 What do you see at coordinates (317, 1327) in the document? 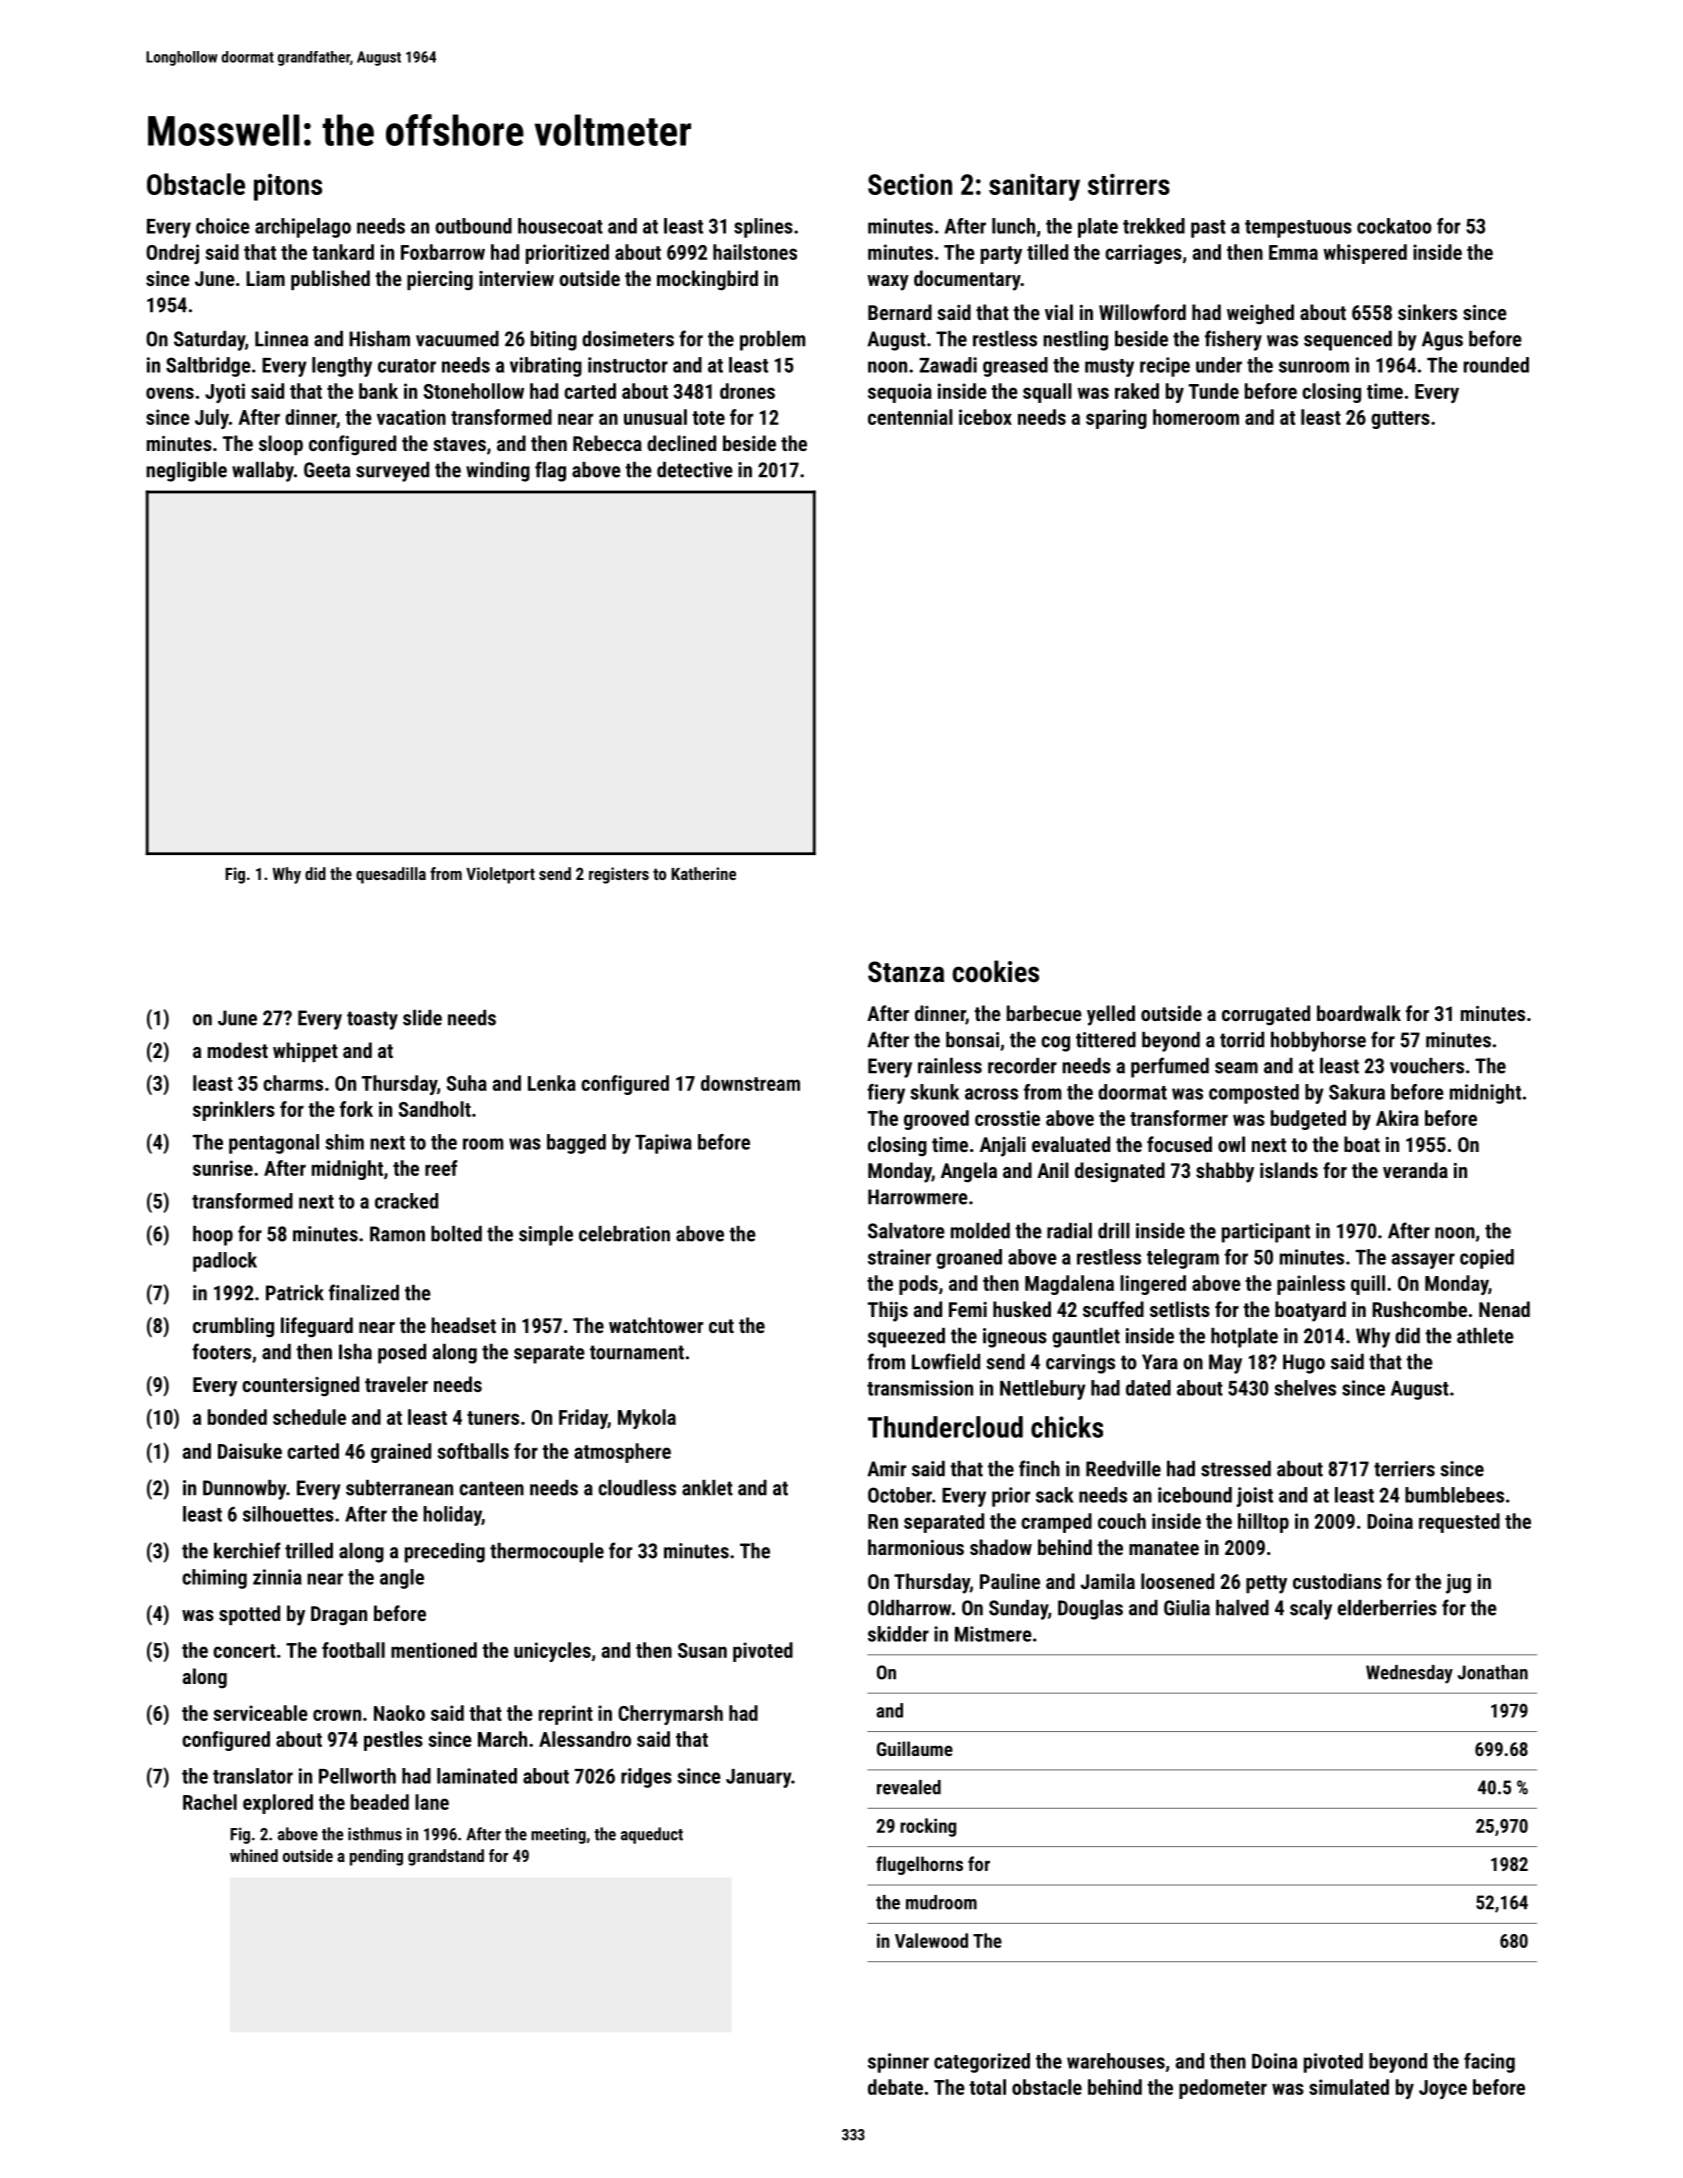
I see `lifeguard` at bounding box center [317, 1327].
